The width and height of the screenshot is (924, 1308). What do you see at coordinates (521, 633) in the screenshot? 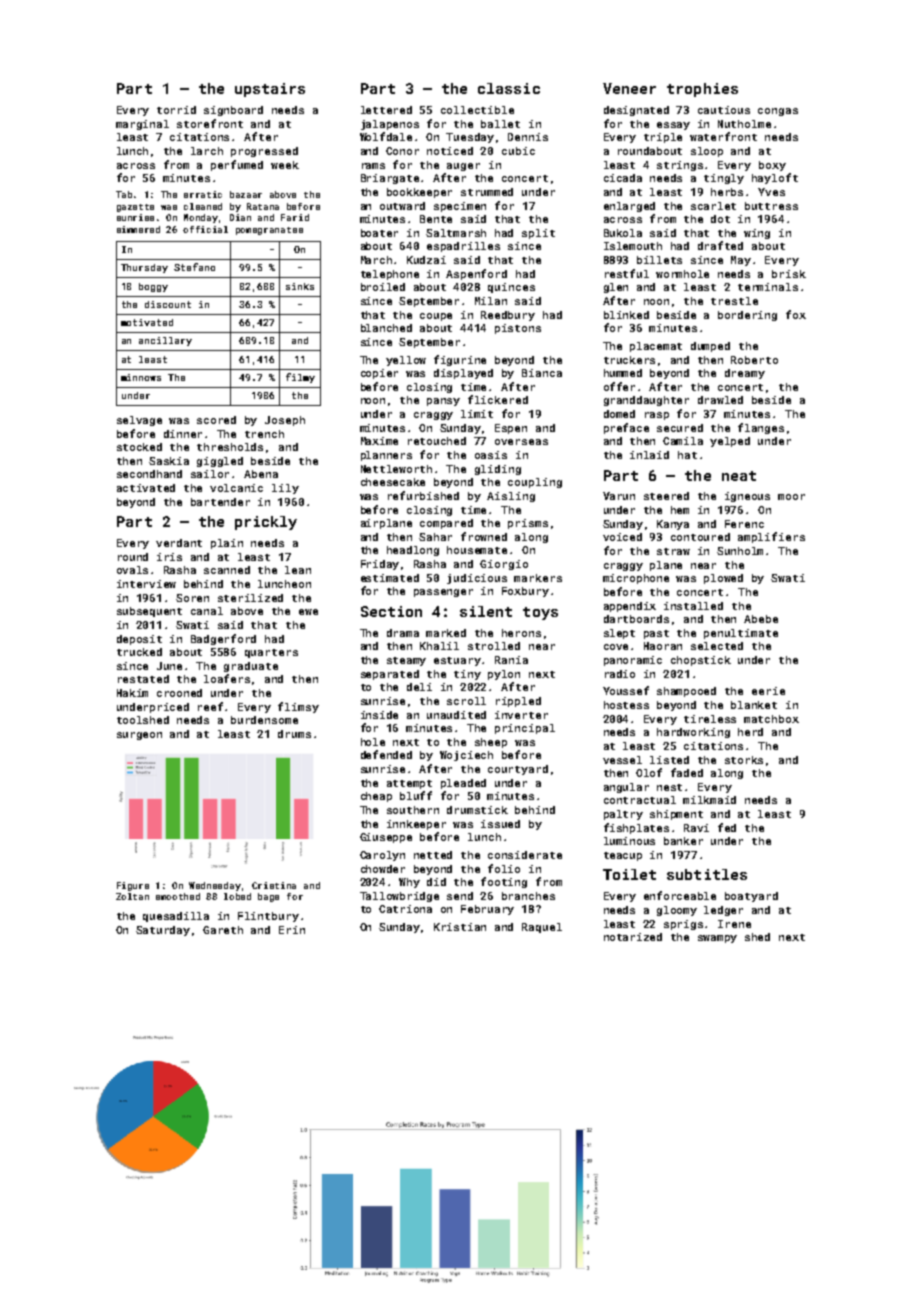
I see `herons` at bounding box center [521, 633].
